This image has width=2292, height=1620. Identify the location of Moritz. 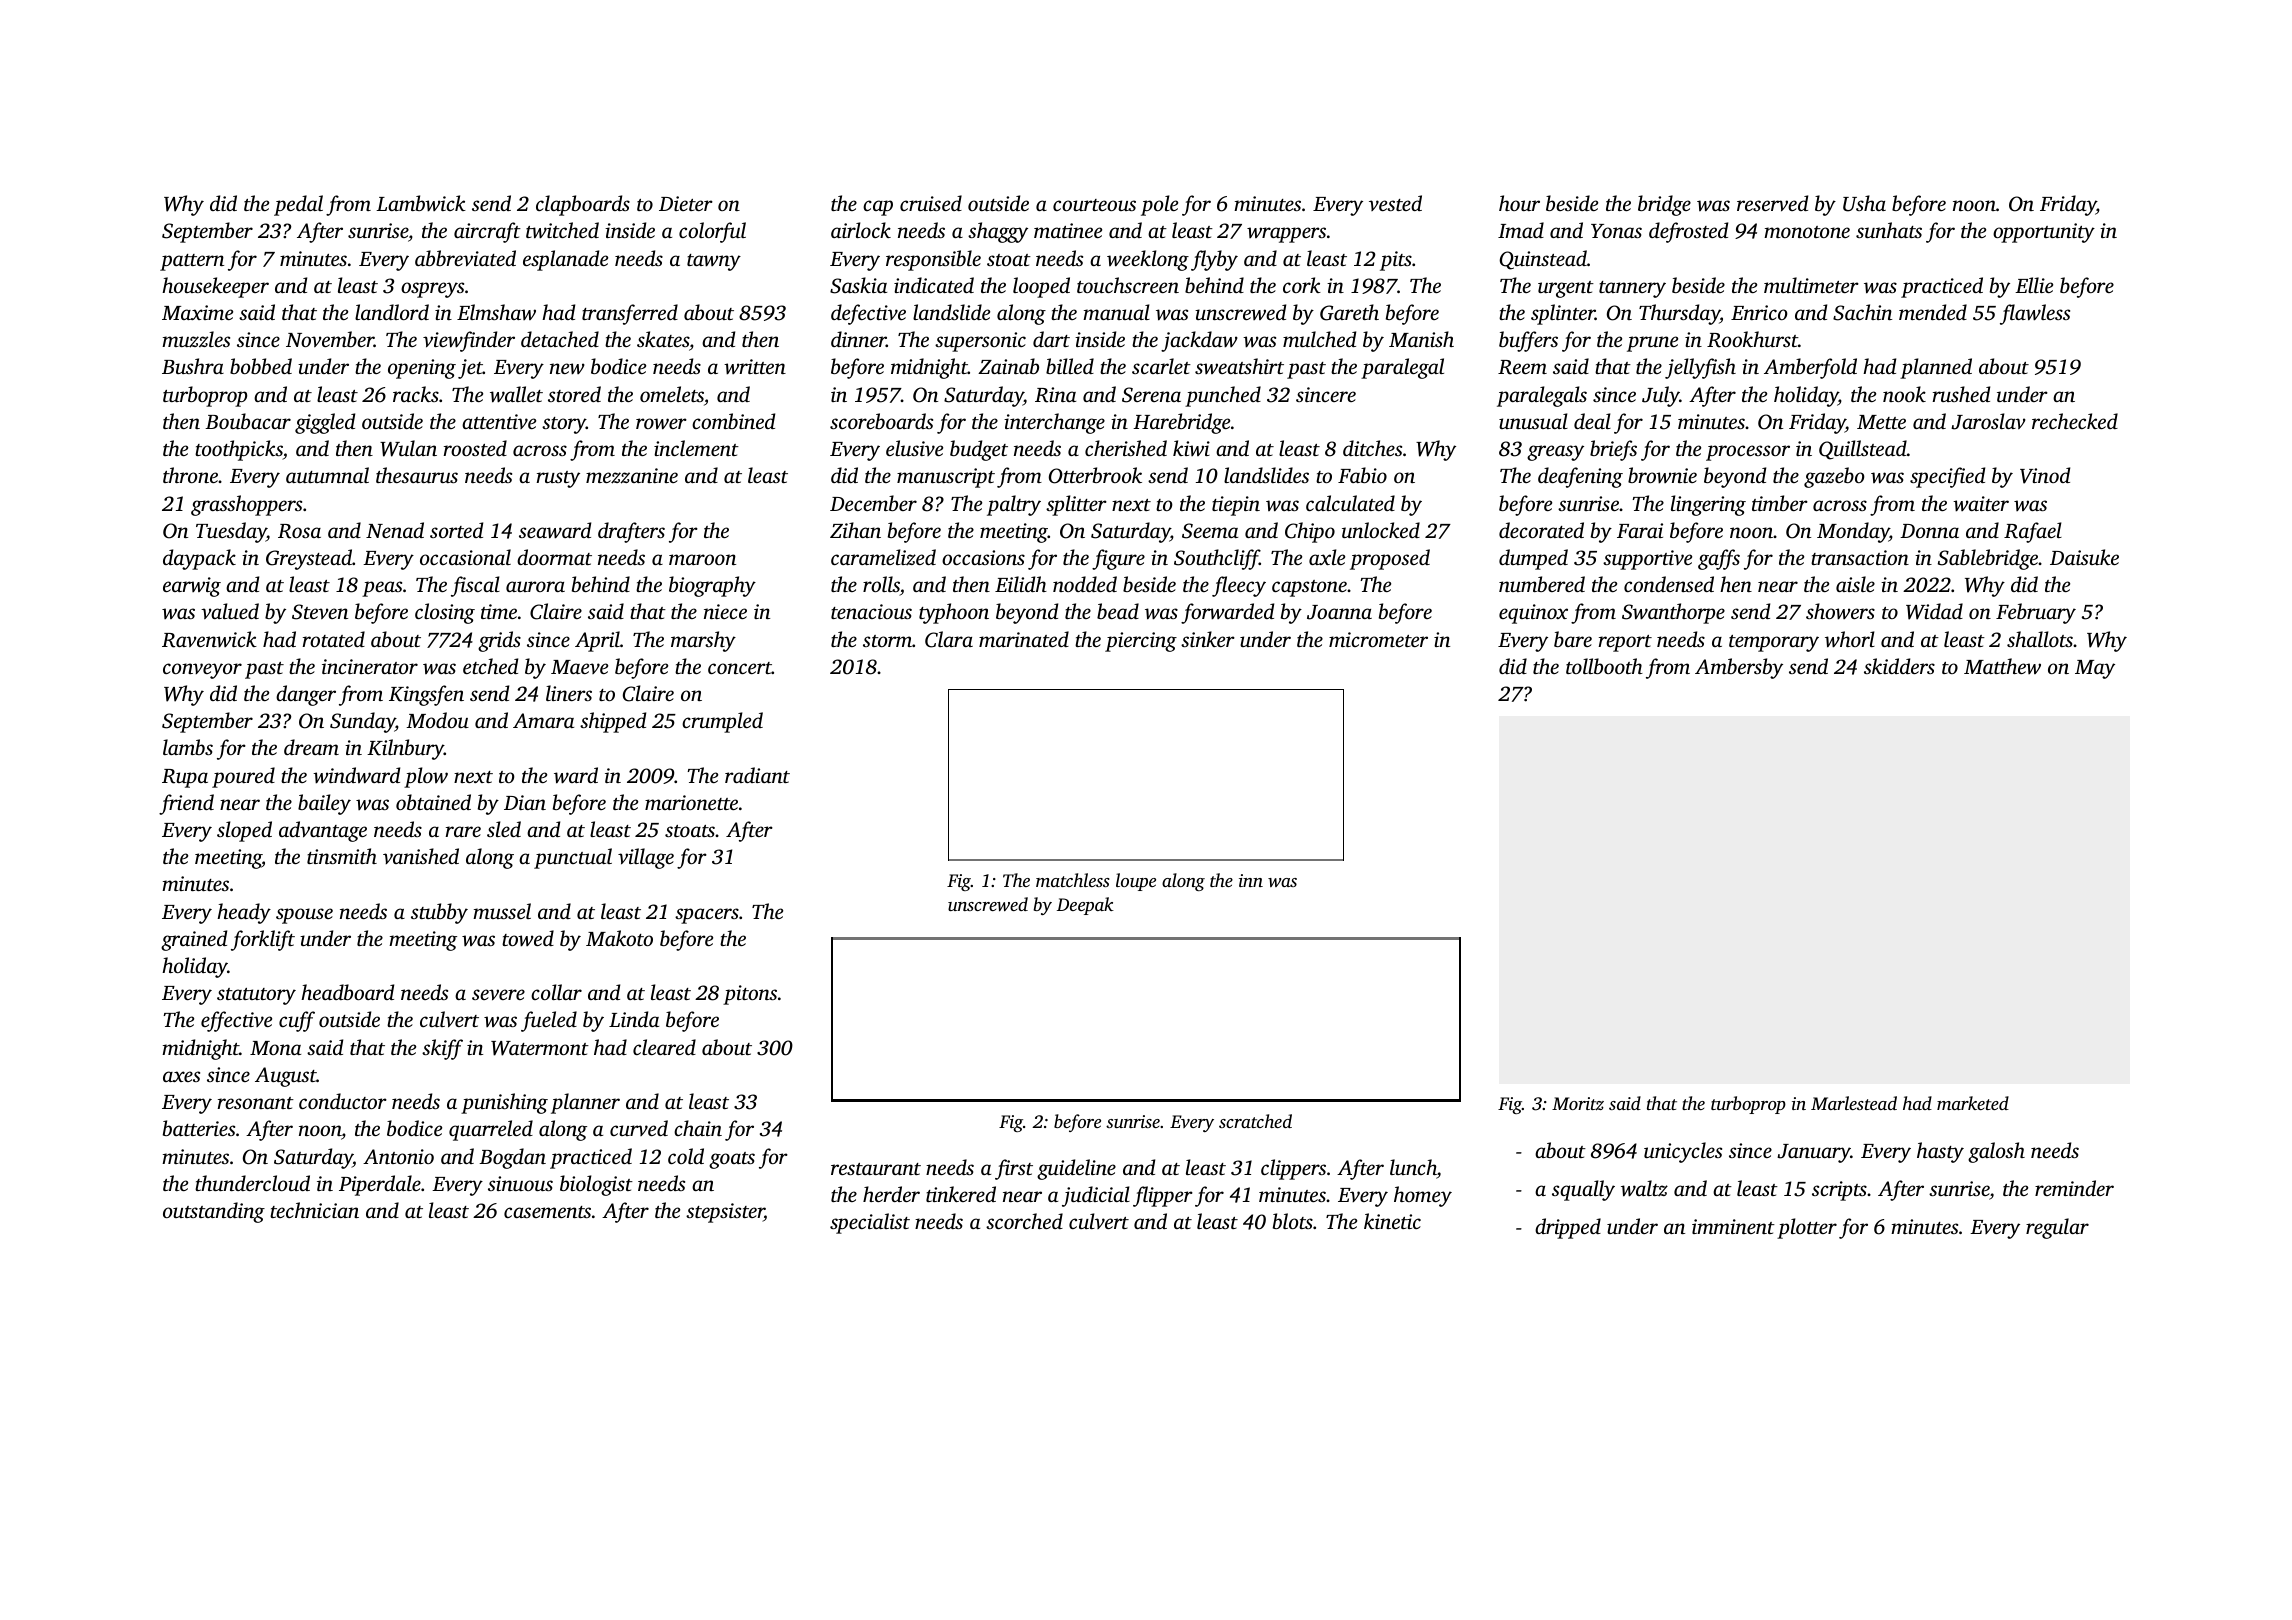
(1578, 1104).
